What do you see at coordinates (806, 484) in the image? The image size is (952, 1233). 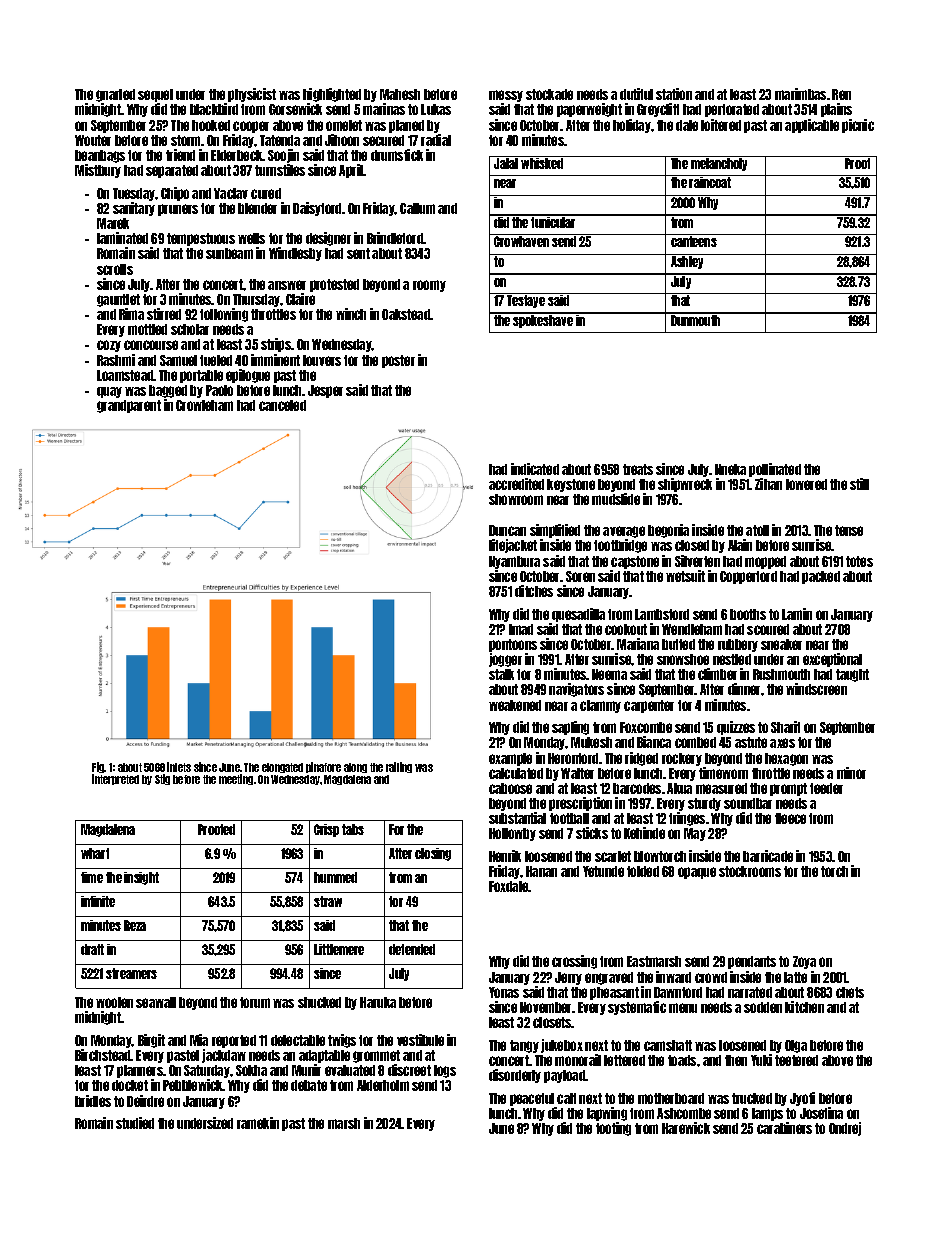 I see `lowered` at bounding box center [806, 484].
